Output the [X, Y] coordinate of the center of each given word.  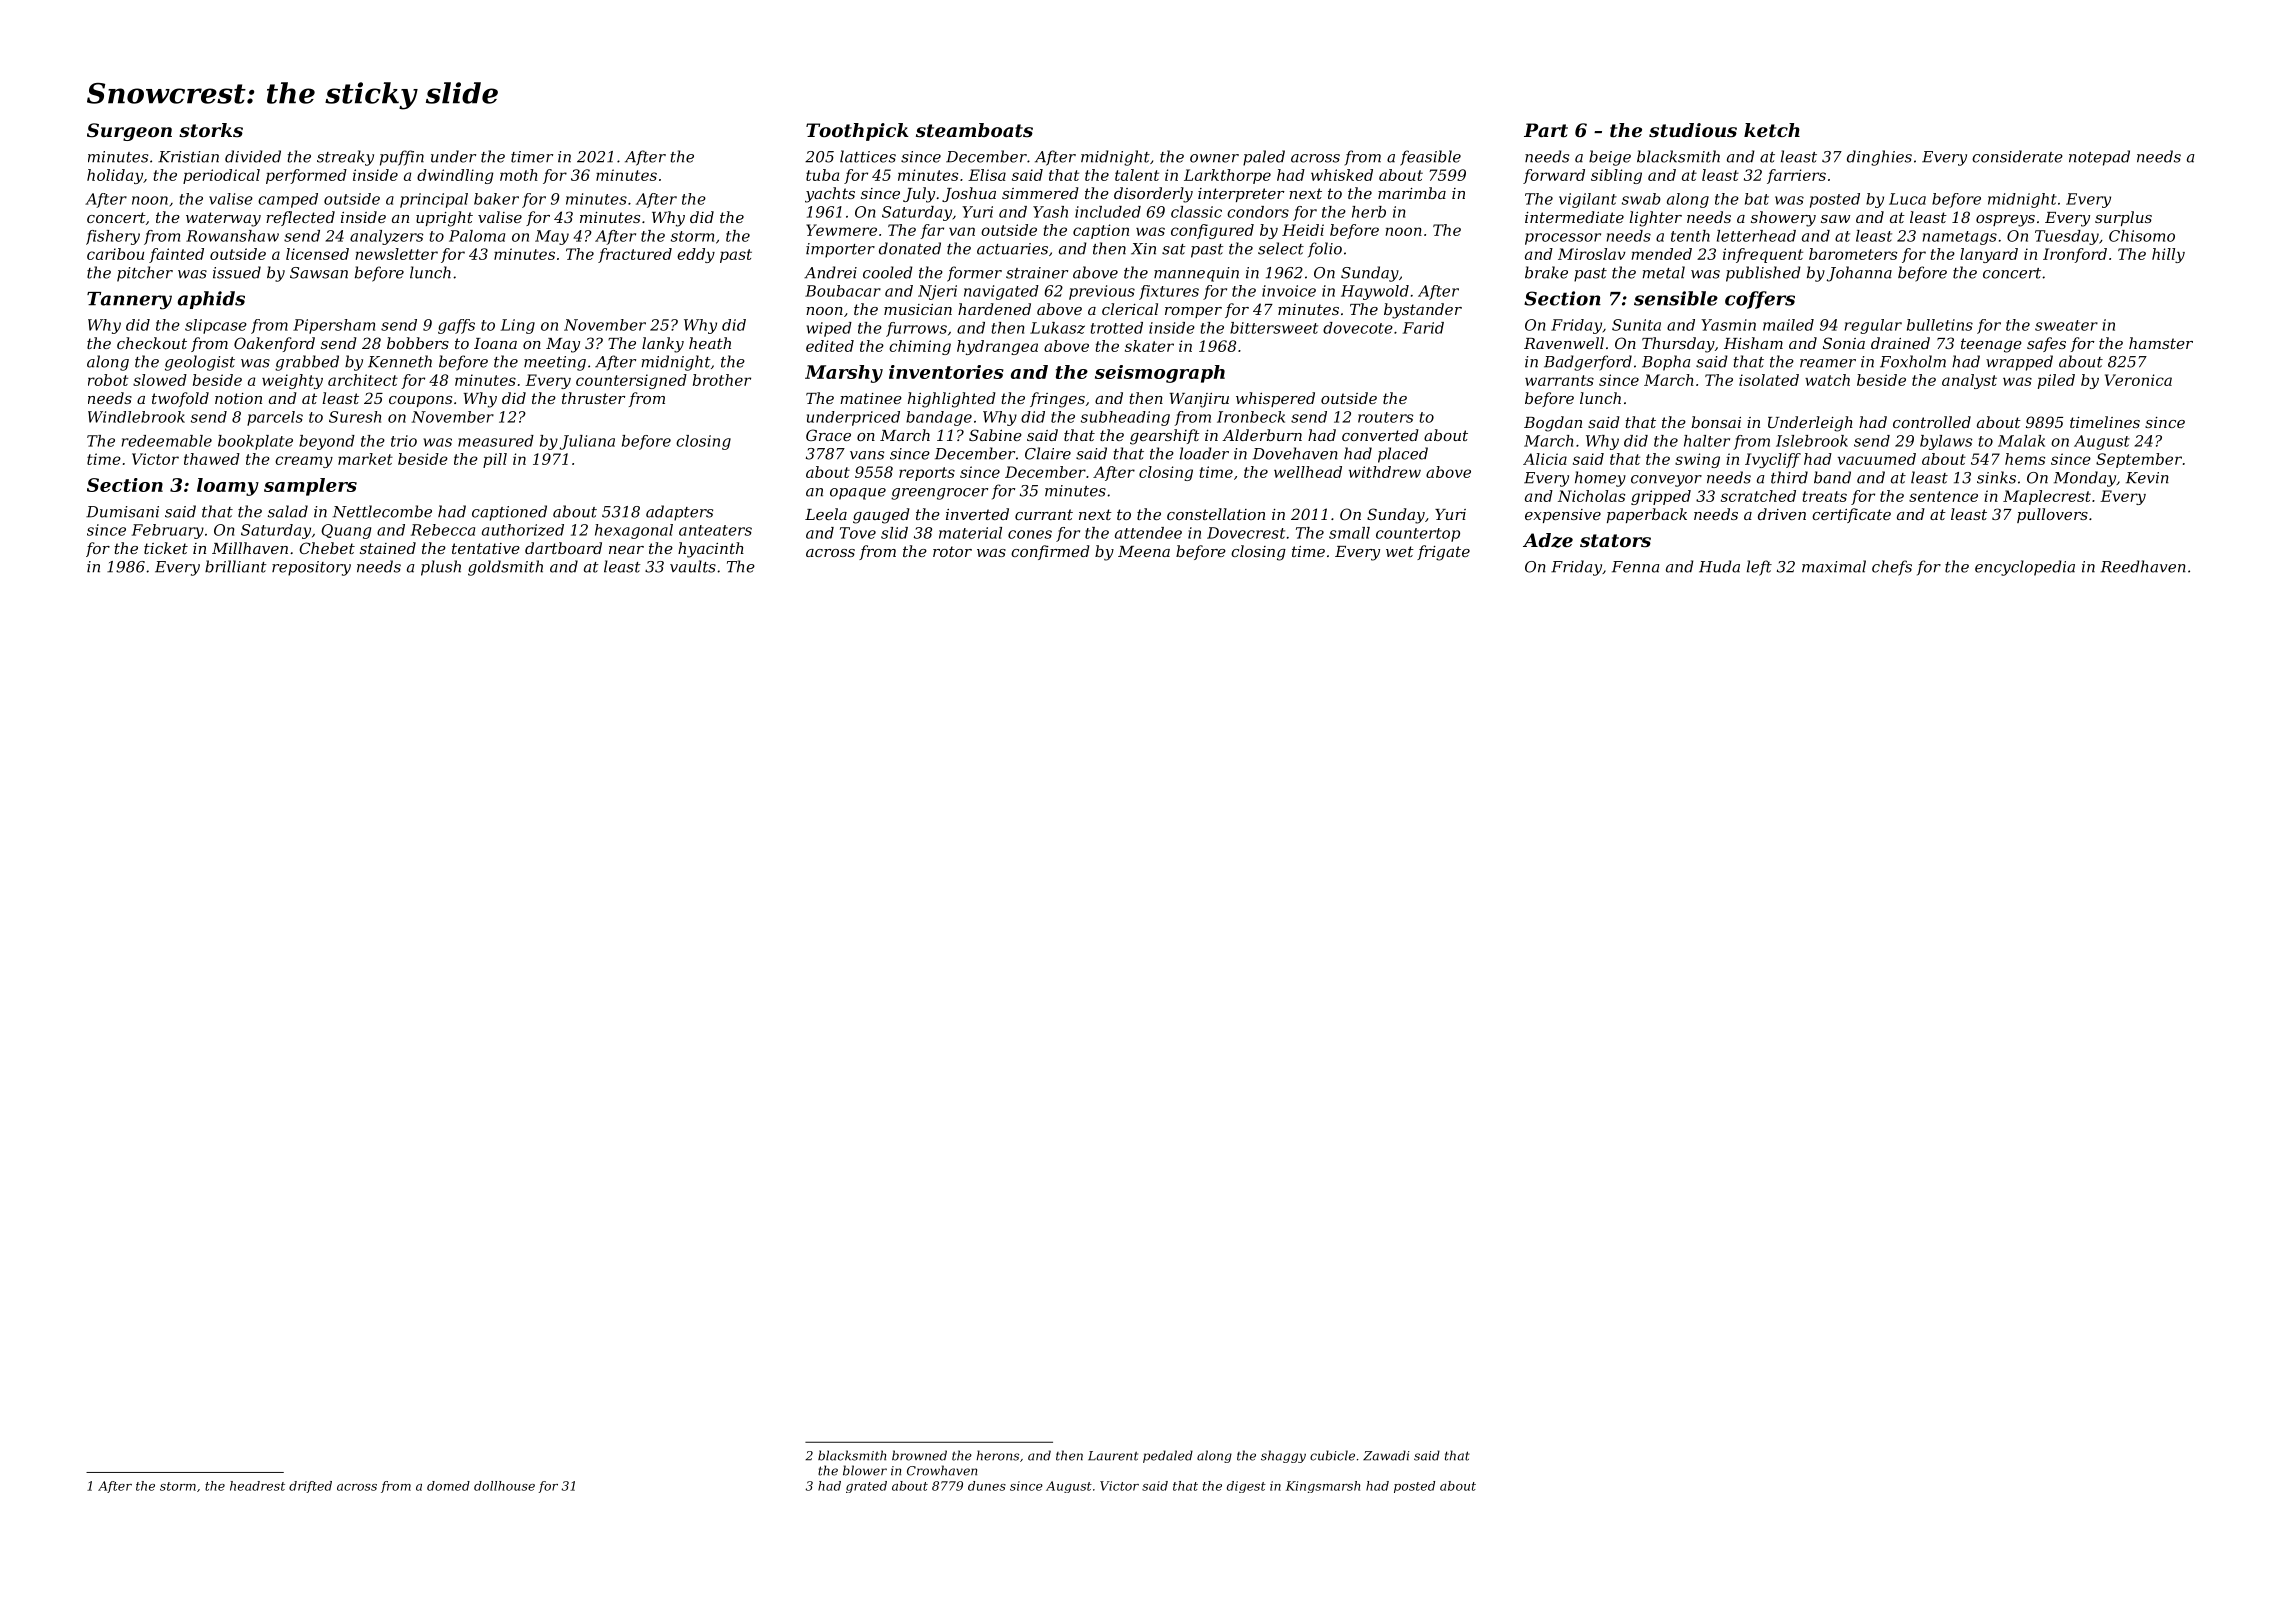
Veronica [2138, 380]
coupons [420, 401]
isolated [1769, 380]
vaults [693, 566]
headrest [257, 1486]
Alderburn [1262, 435]
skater [1149, 346]
